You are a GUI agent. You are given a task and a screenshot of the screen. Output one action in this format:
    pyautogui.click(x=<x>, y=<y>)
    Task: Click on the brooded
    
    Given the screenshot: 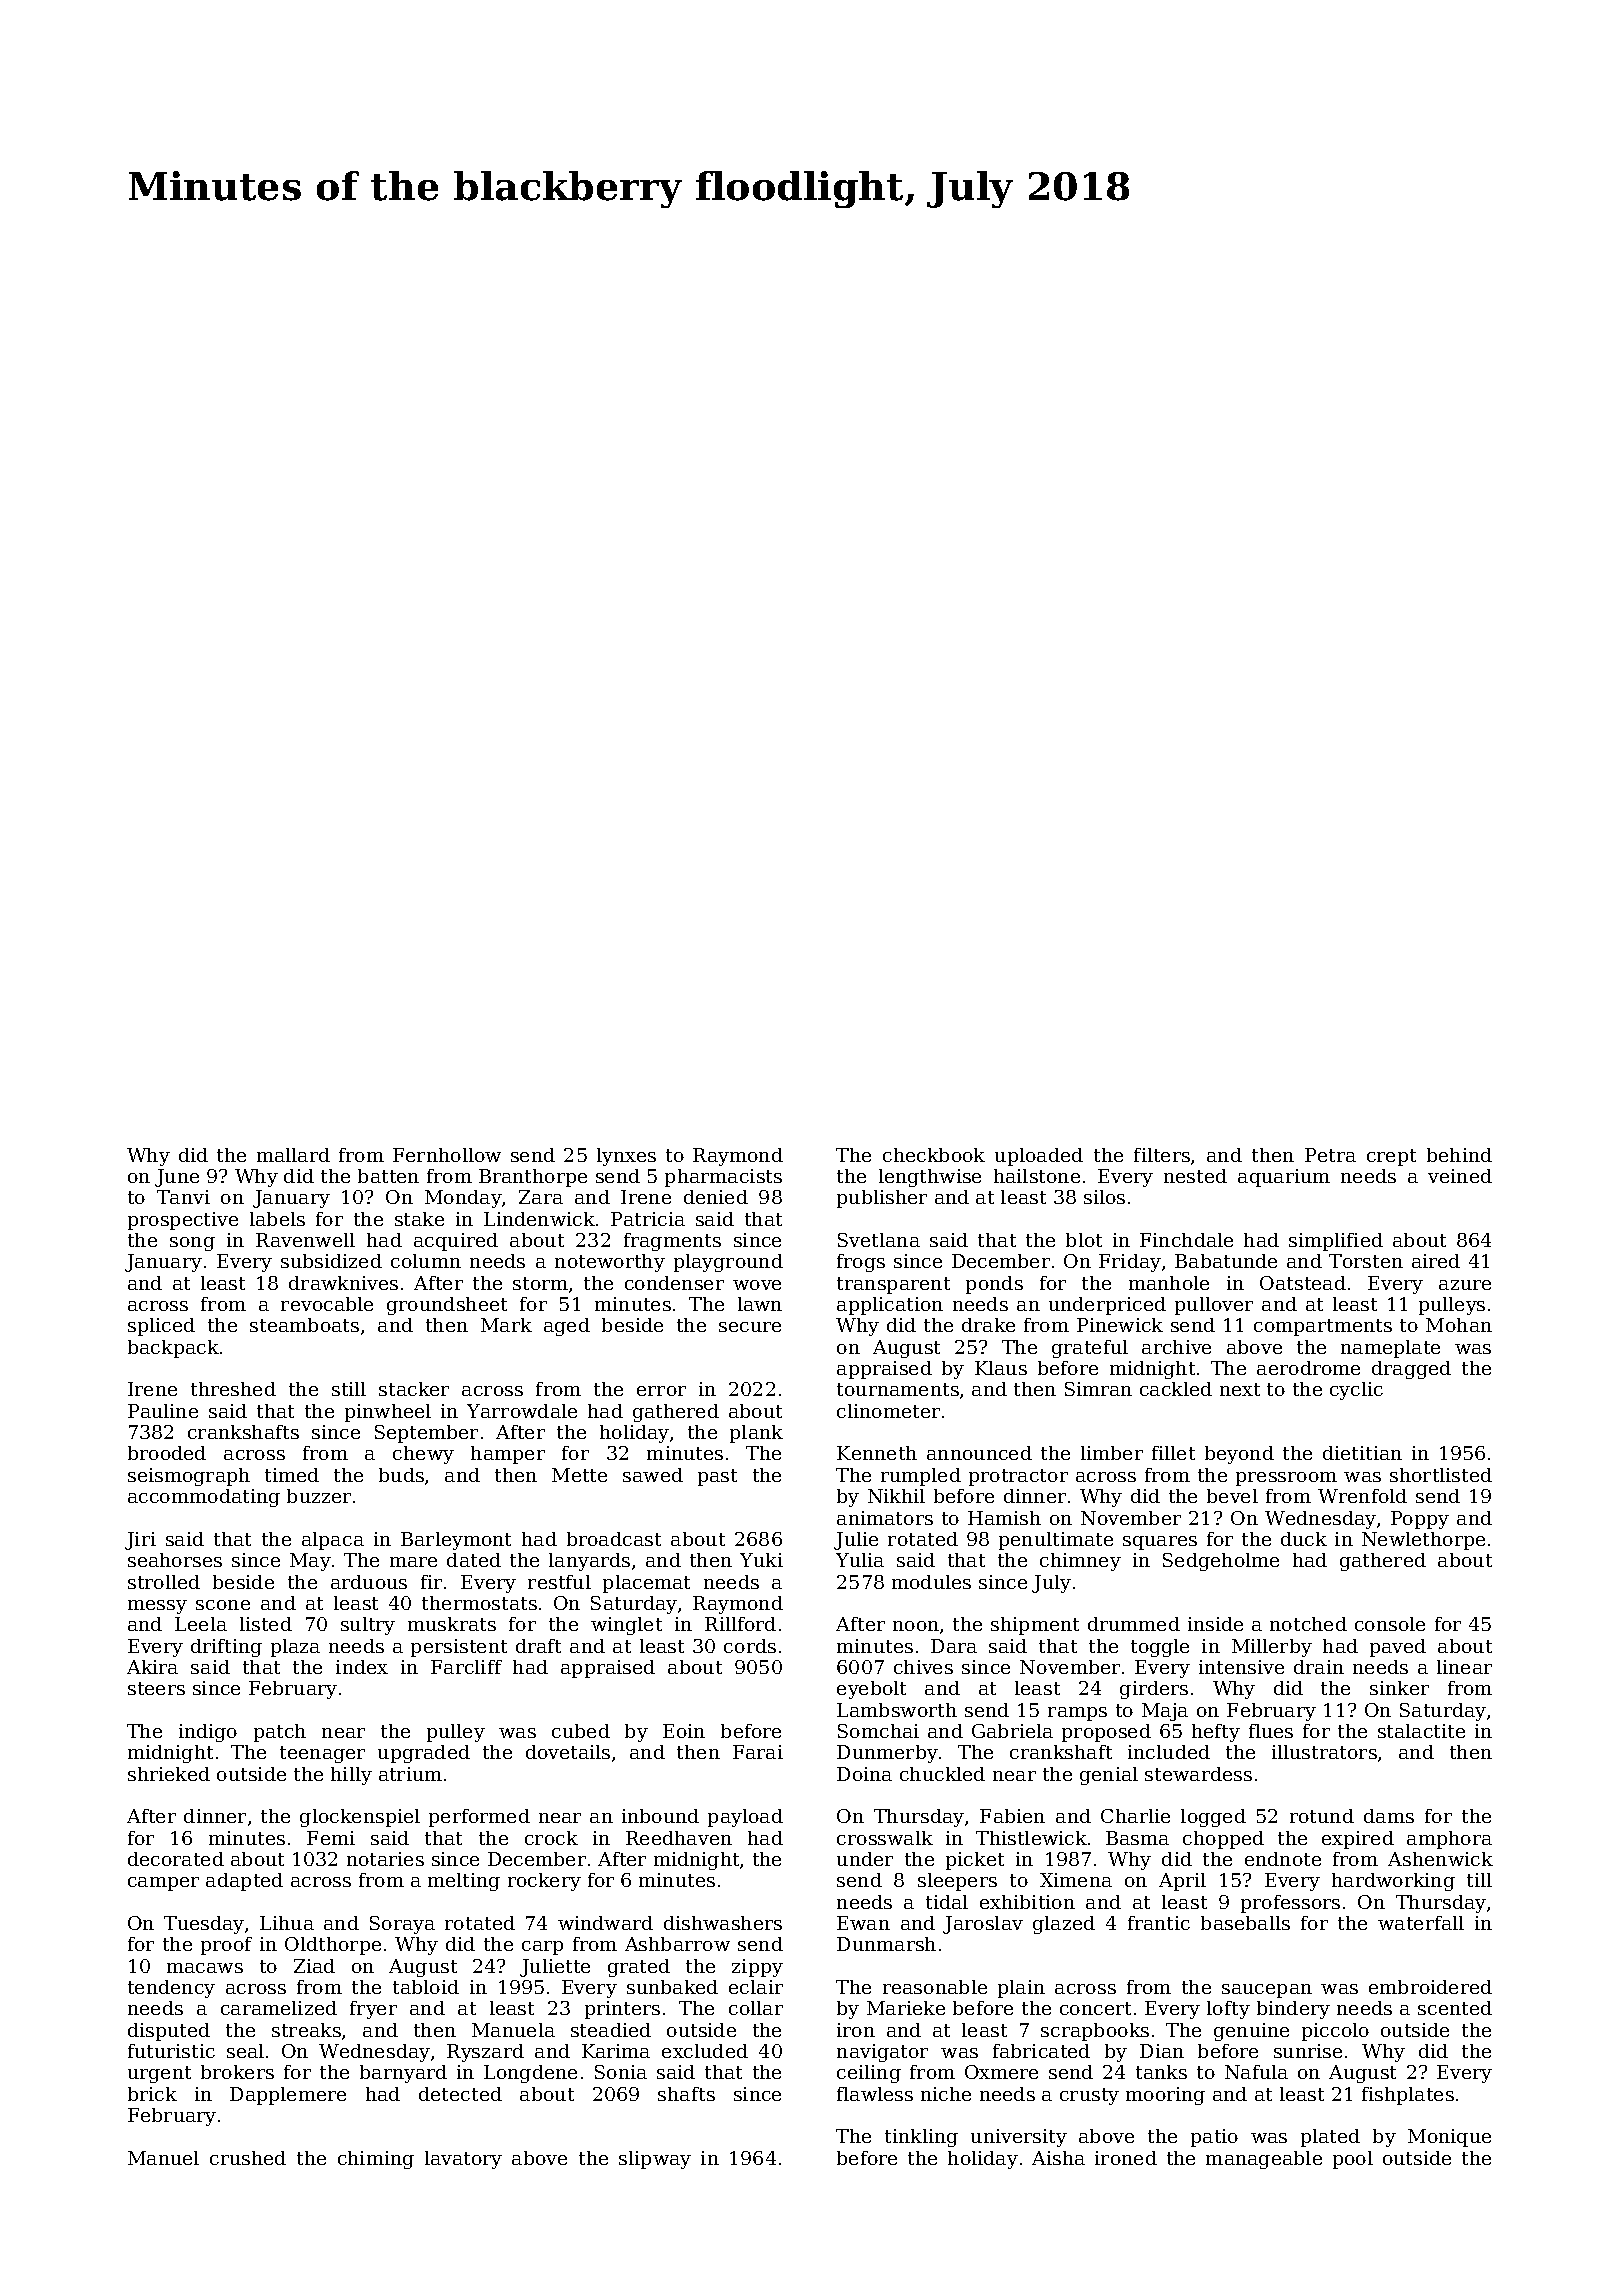 What is the action you would take?
    pyautogui.click(x=167, y=1453)
